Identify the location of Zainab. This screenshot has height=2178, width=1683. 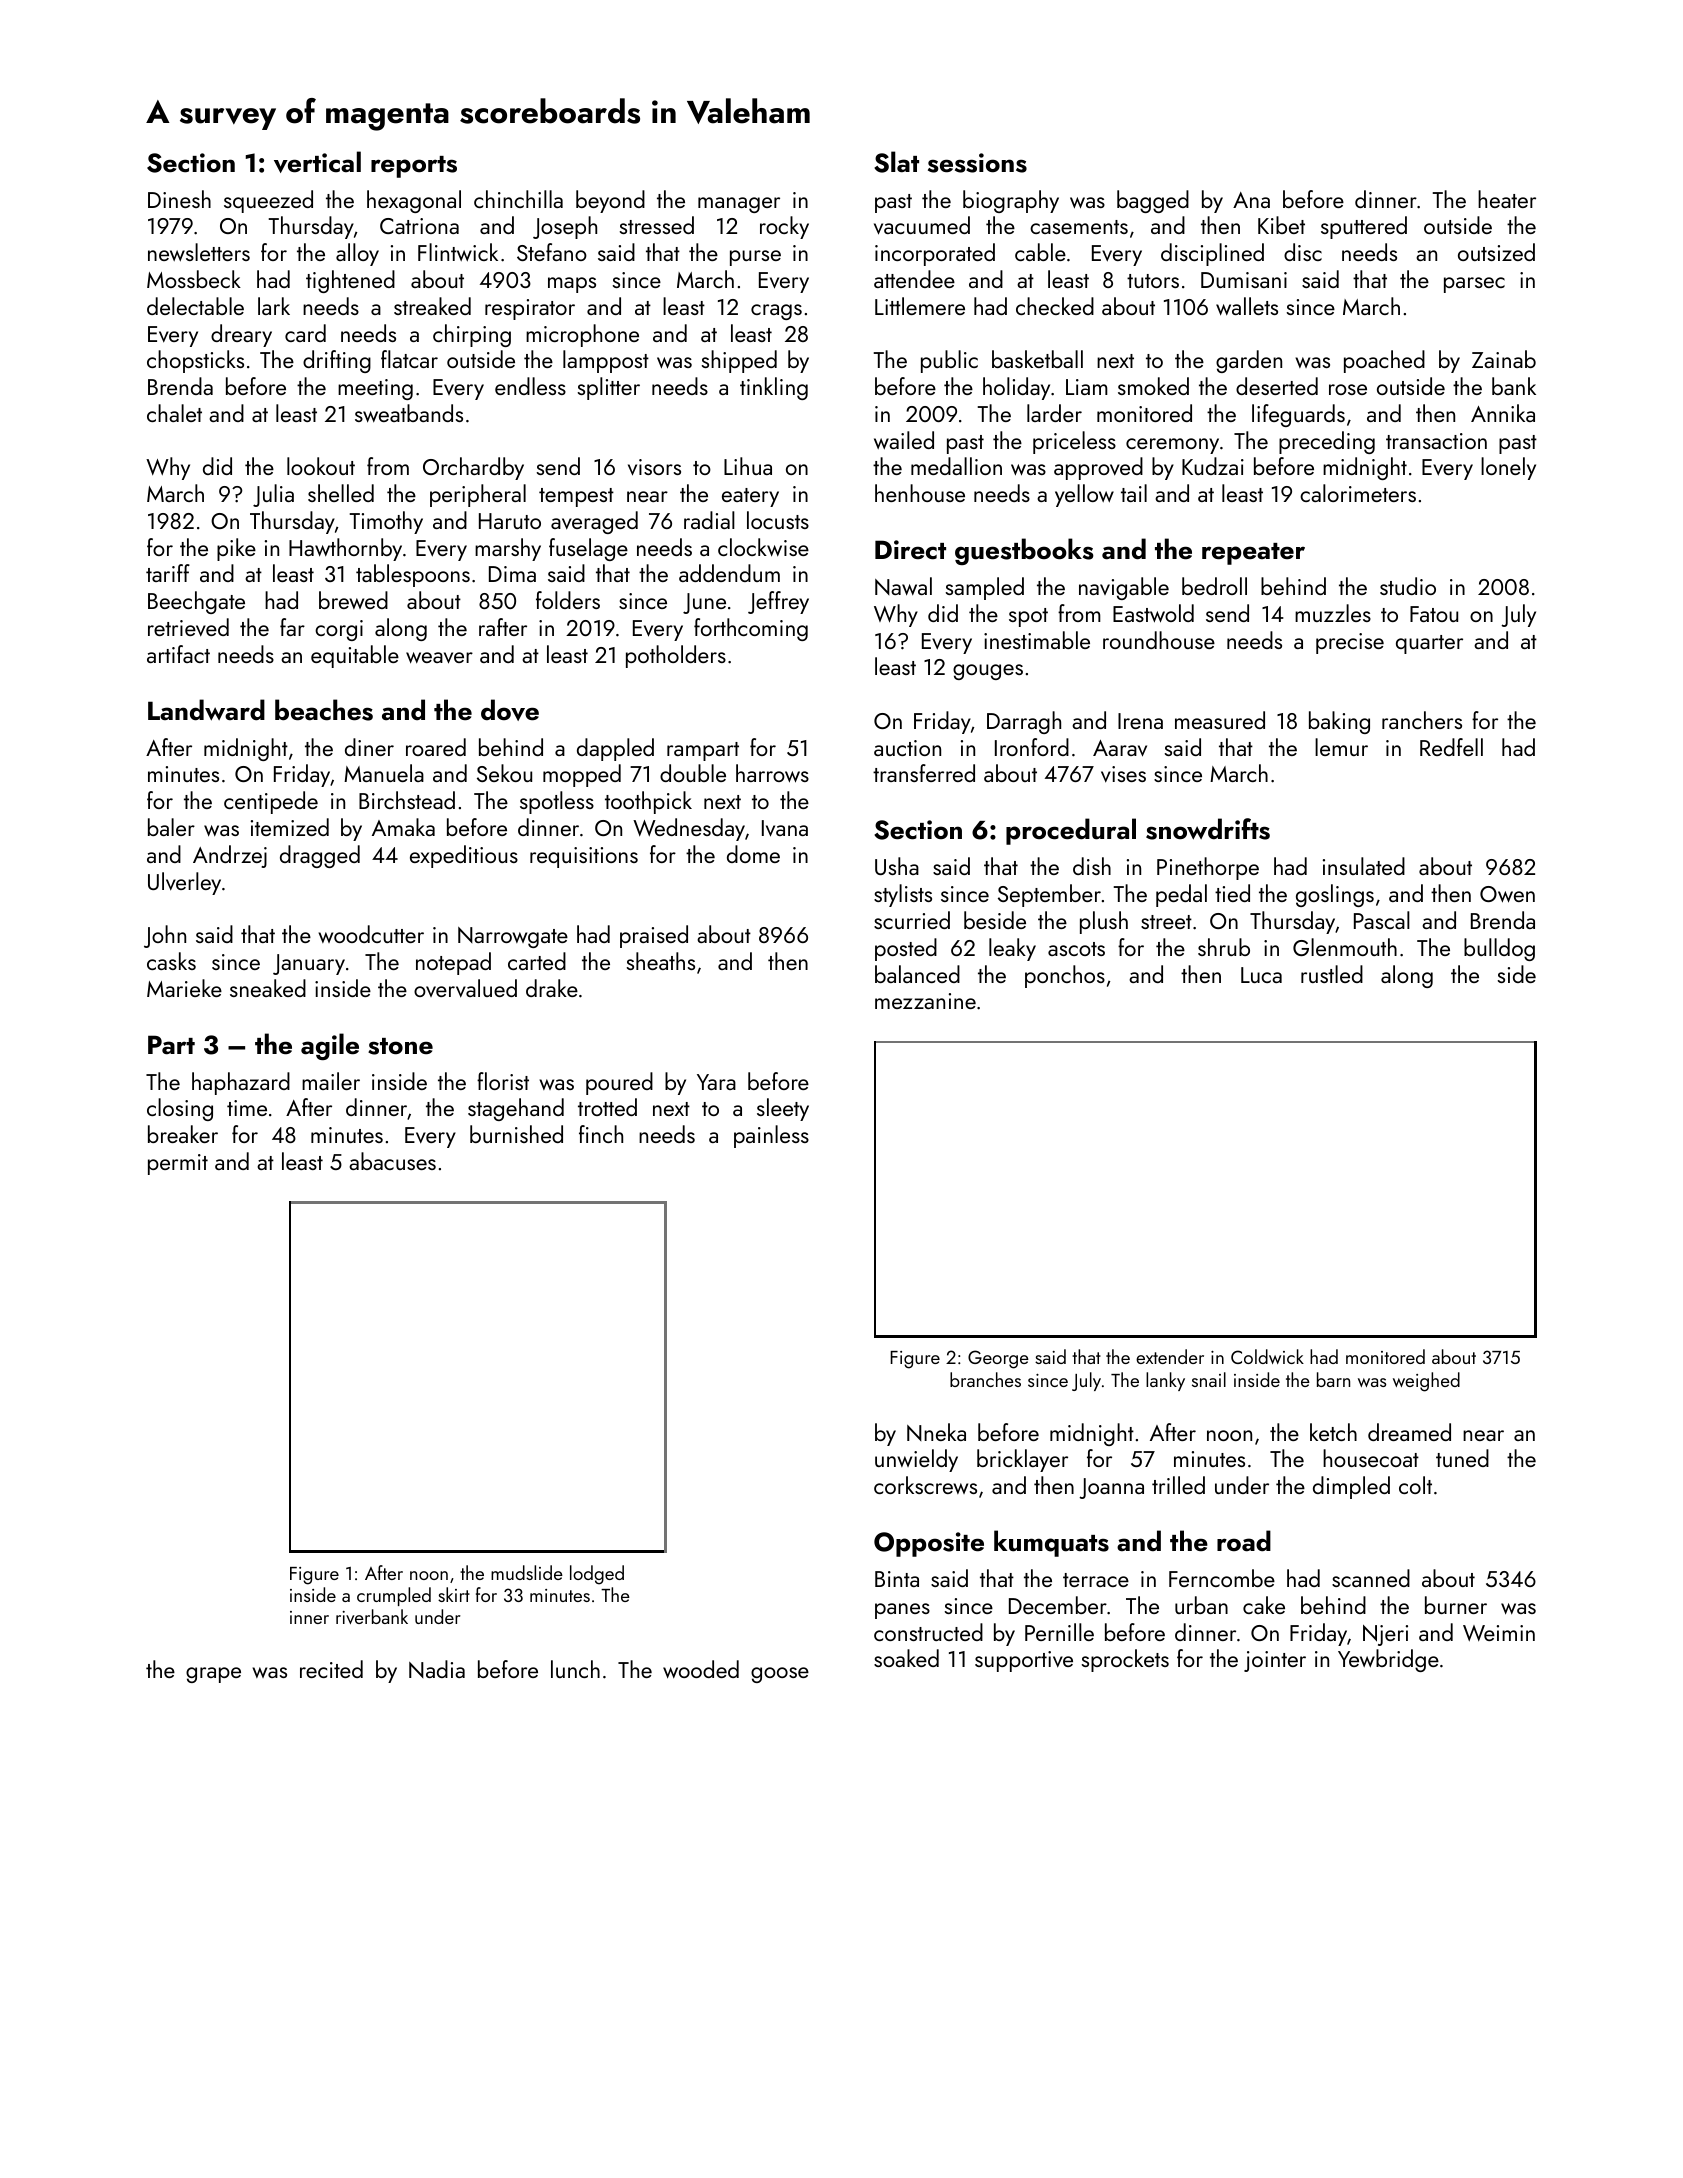
(1504, 359).
